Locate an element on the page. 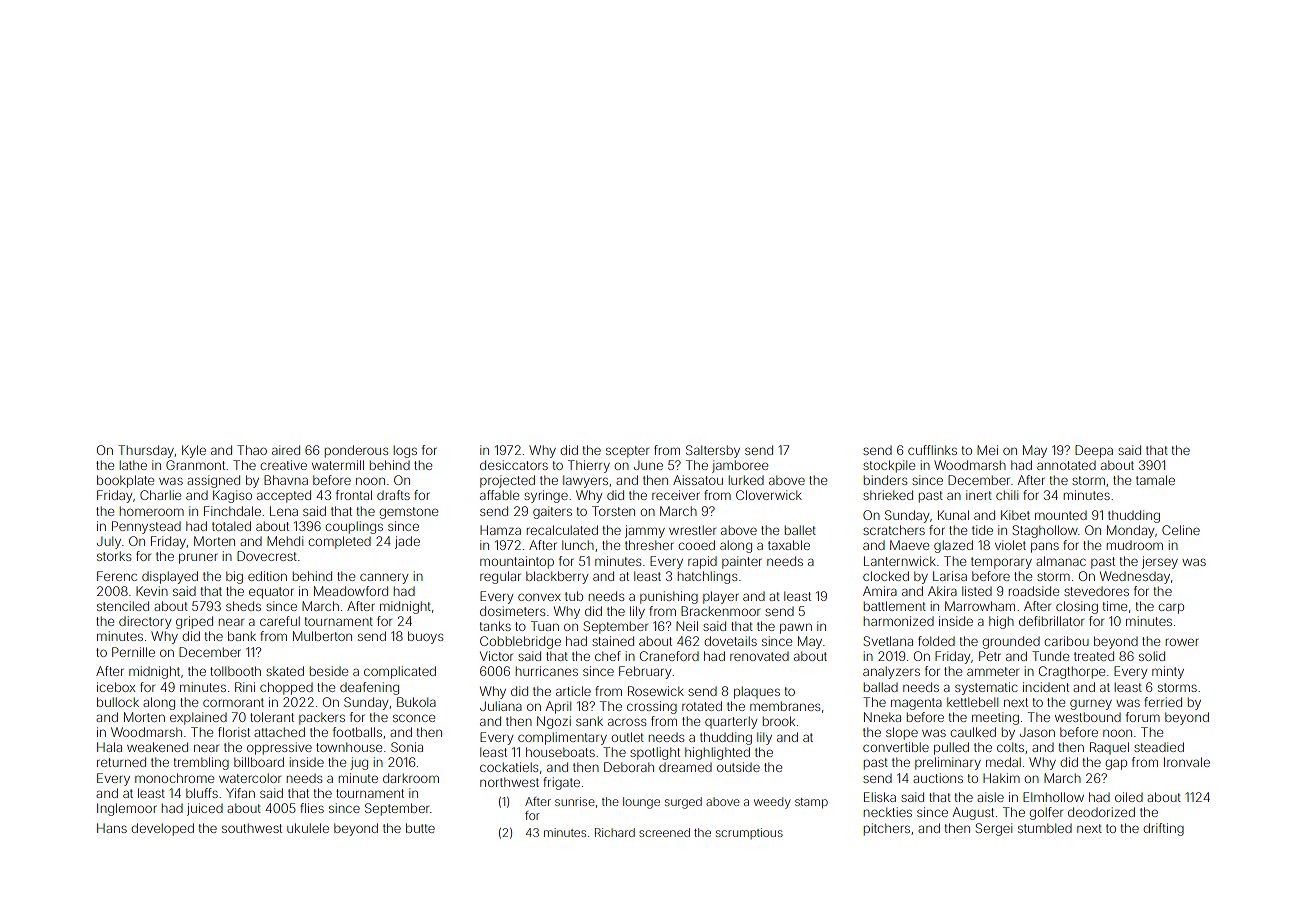 This image has width=1308, height=924. tanks is located at coordinates (495, 626).
